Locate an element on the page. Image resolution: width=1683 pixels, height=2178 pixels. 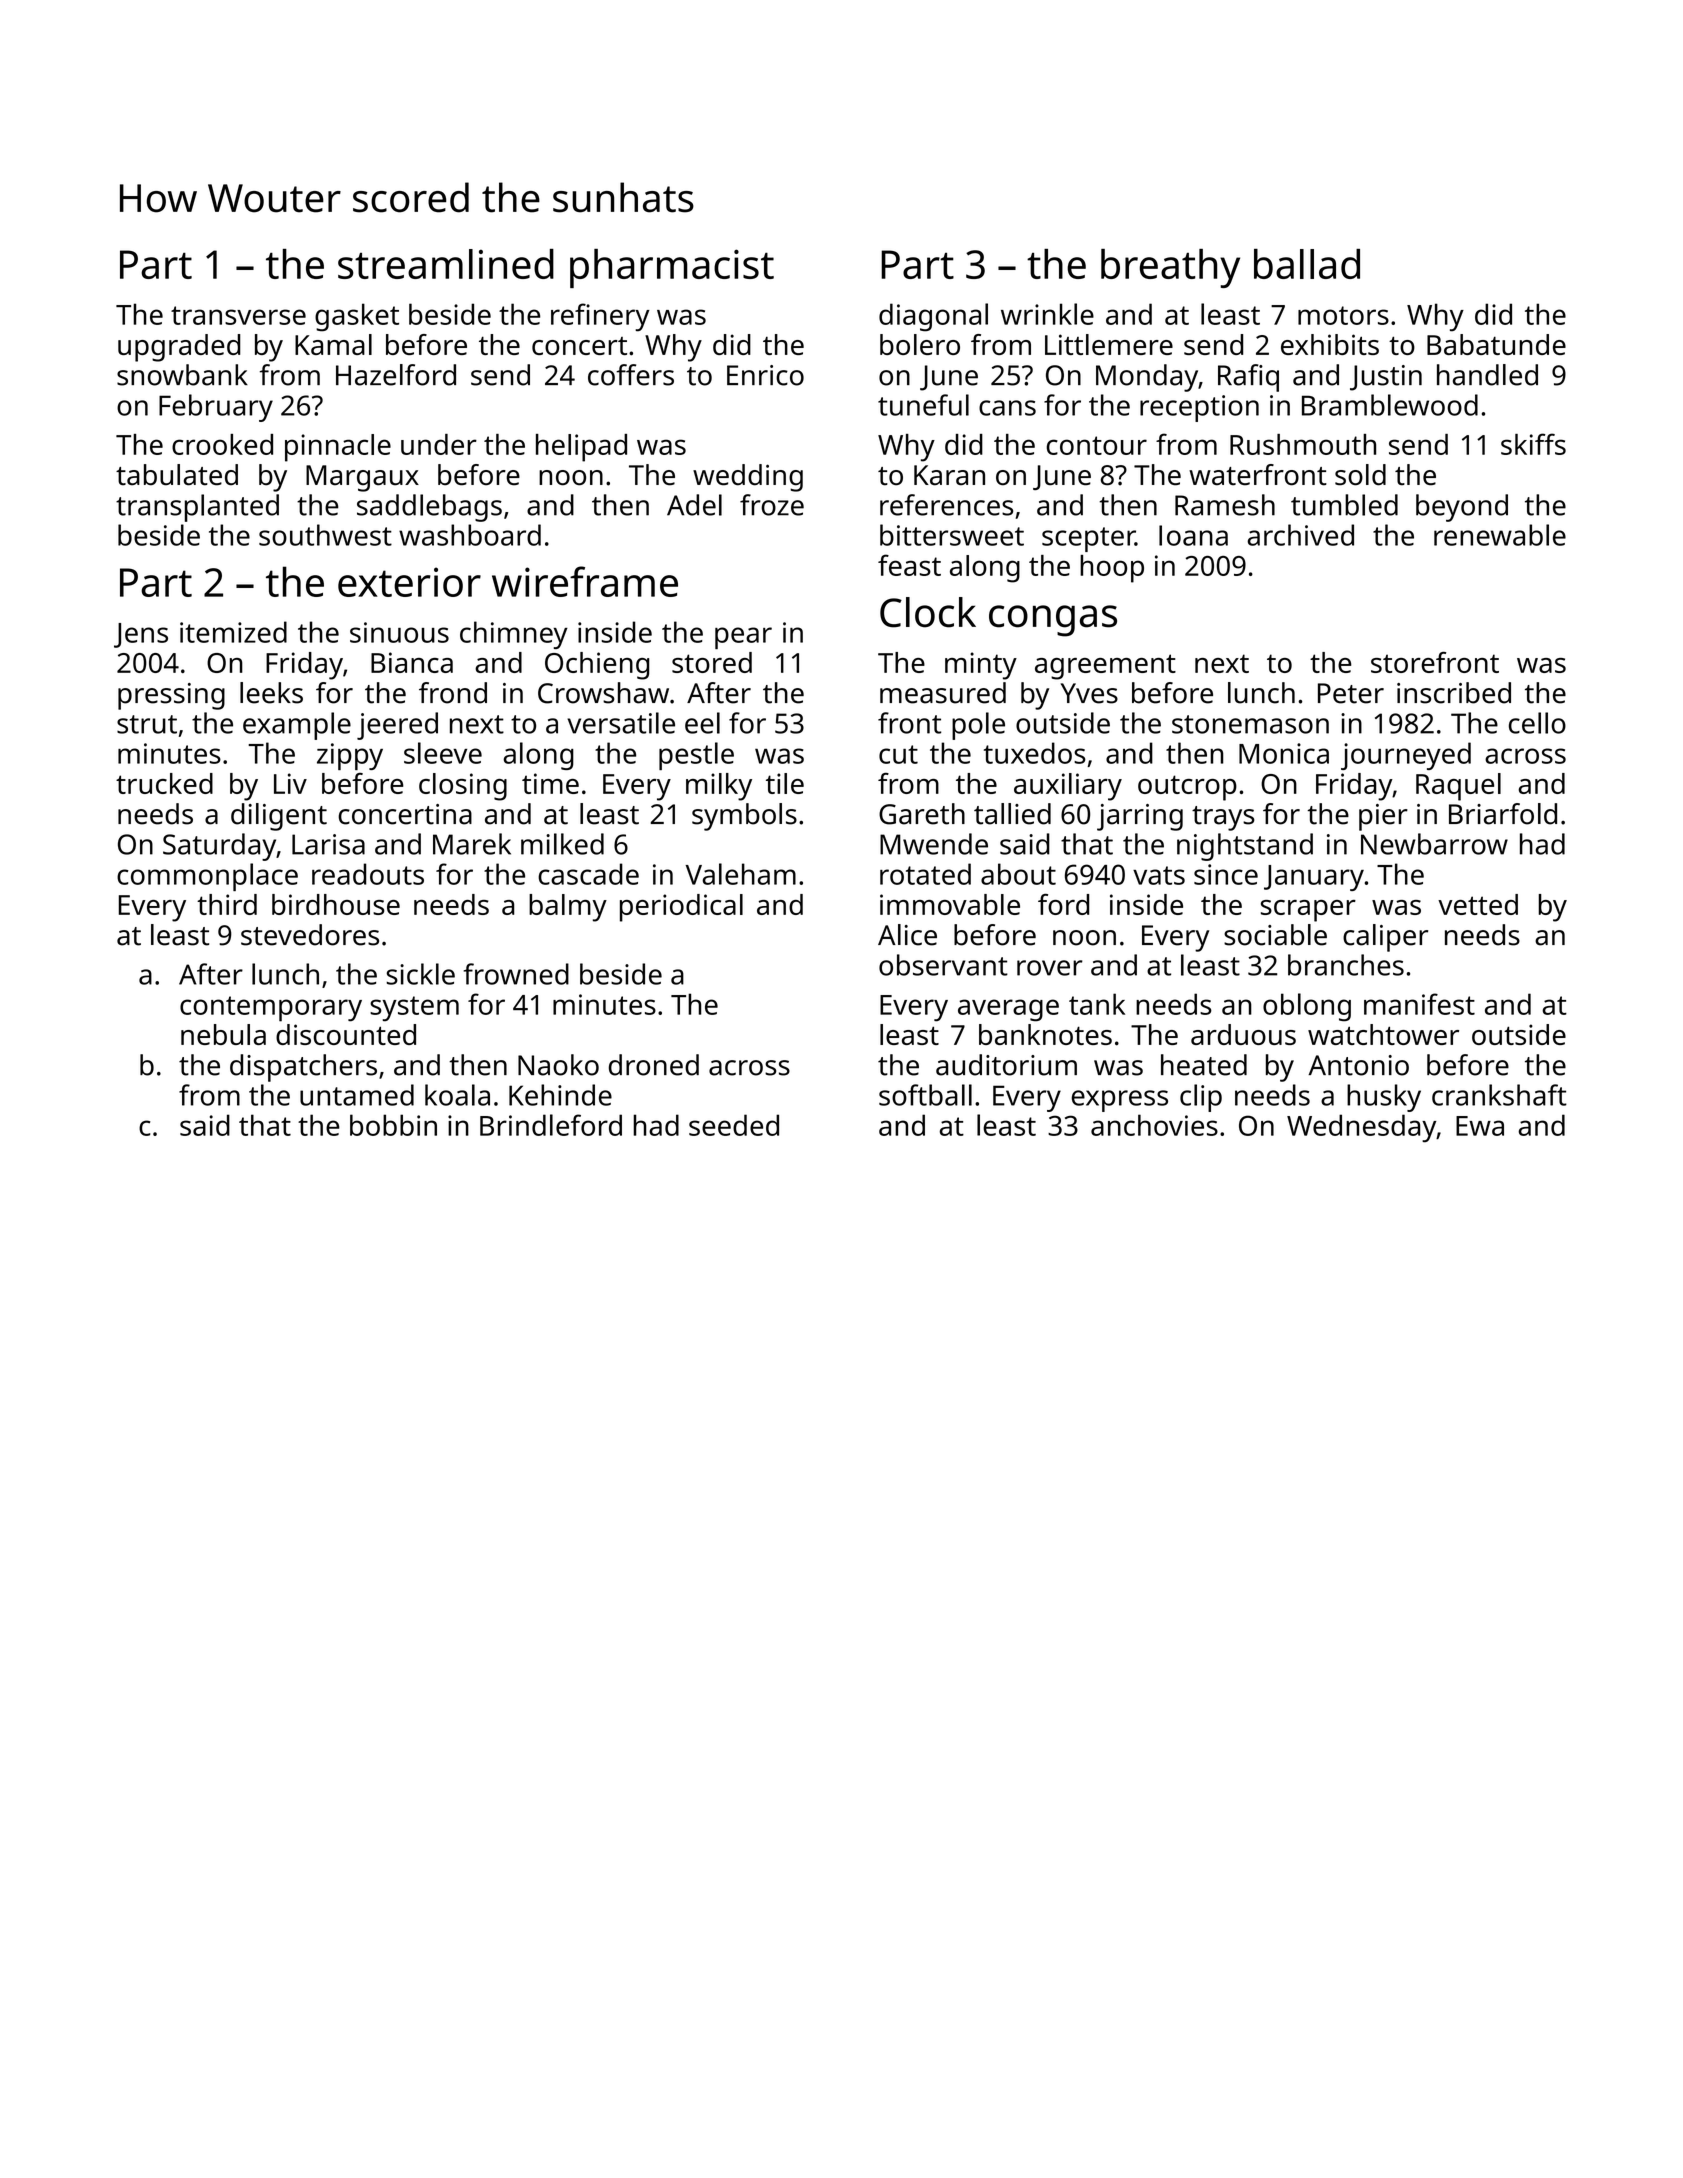
Newbarrow is located at coordinates (1434, 844).
